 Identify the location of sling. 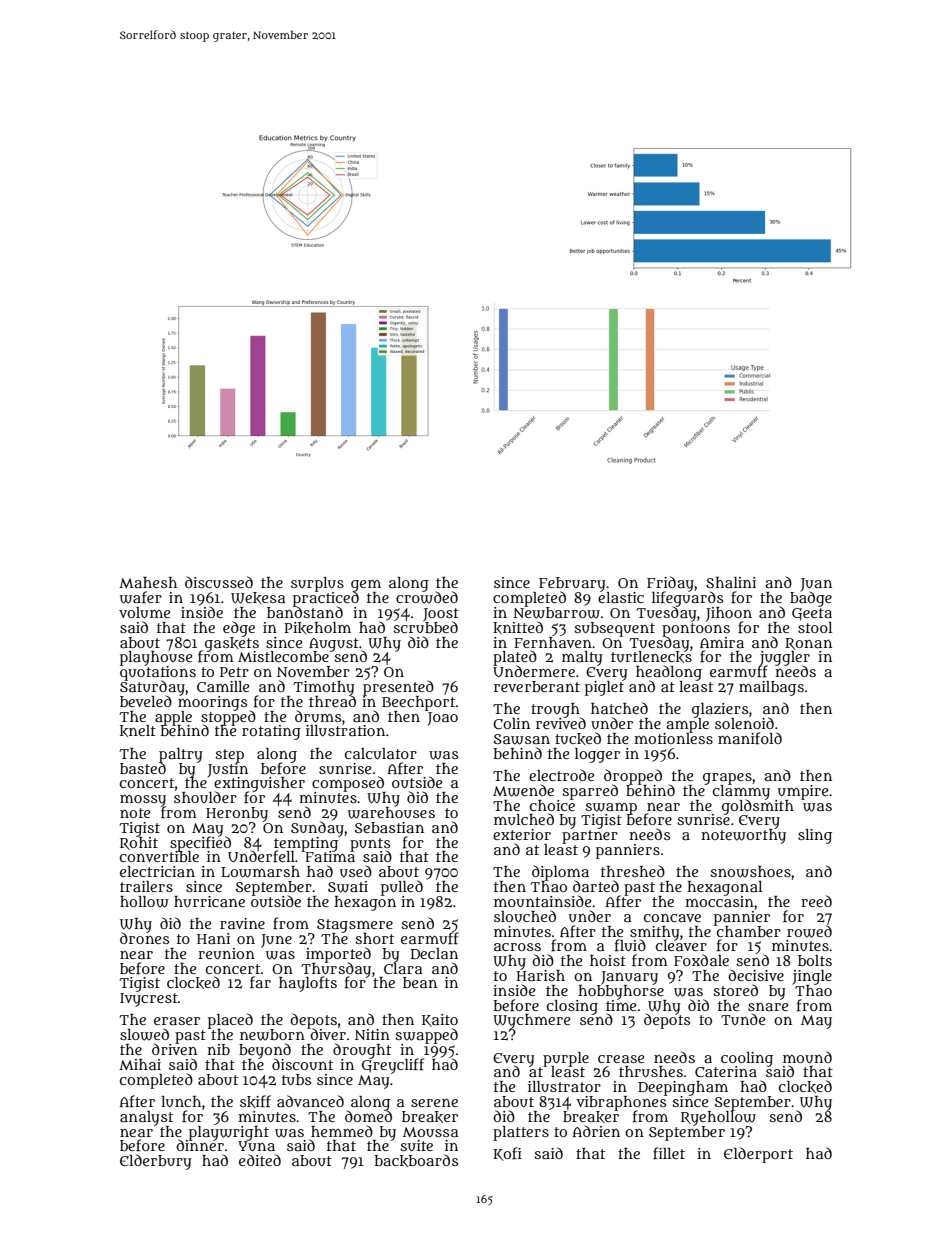
(815, 836).
